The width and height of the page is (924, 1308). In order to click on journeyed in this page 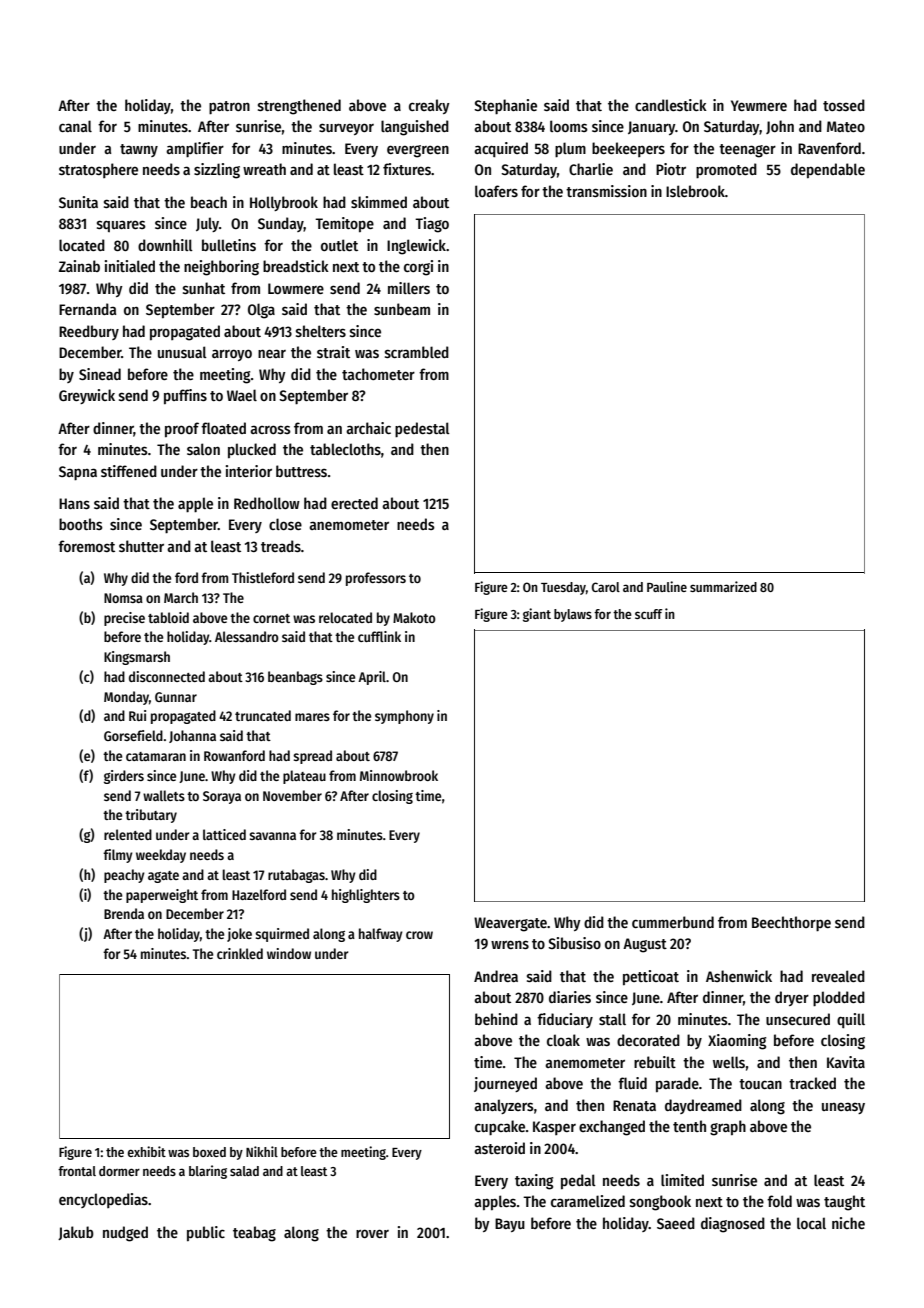, I will do `click(505, 1084)`.
